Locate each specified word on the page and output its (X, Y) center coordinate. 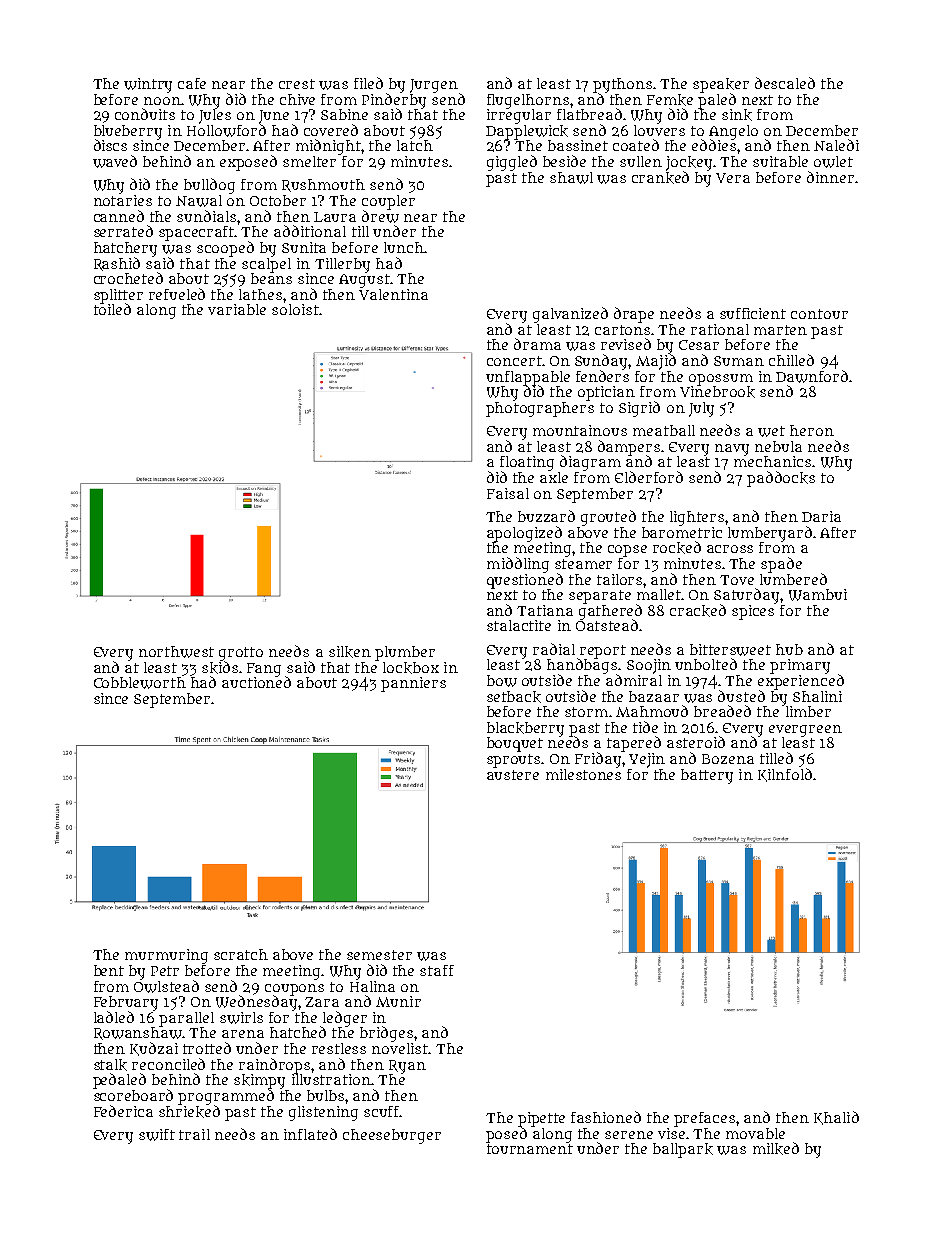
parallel (186, 1019)
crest (297, 84)
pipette (541, 1119)
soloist (295, 309)
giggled (512, 163)
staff (437, 970)
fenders (602, 376)
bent (109, 970)
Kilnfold (785, 775)
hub (789, 649)
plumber (405, 653)
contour (819, 314)
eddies (714, 145)
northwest (176, 652)
